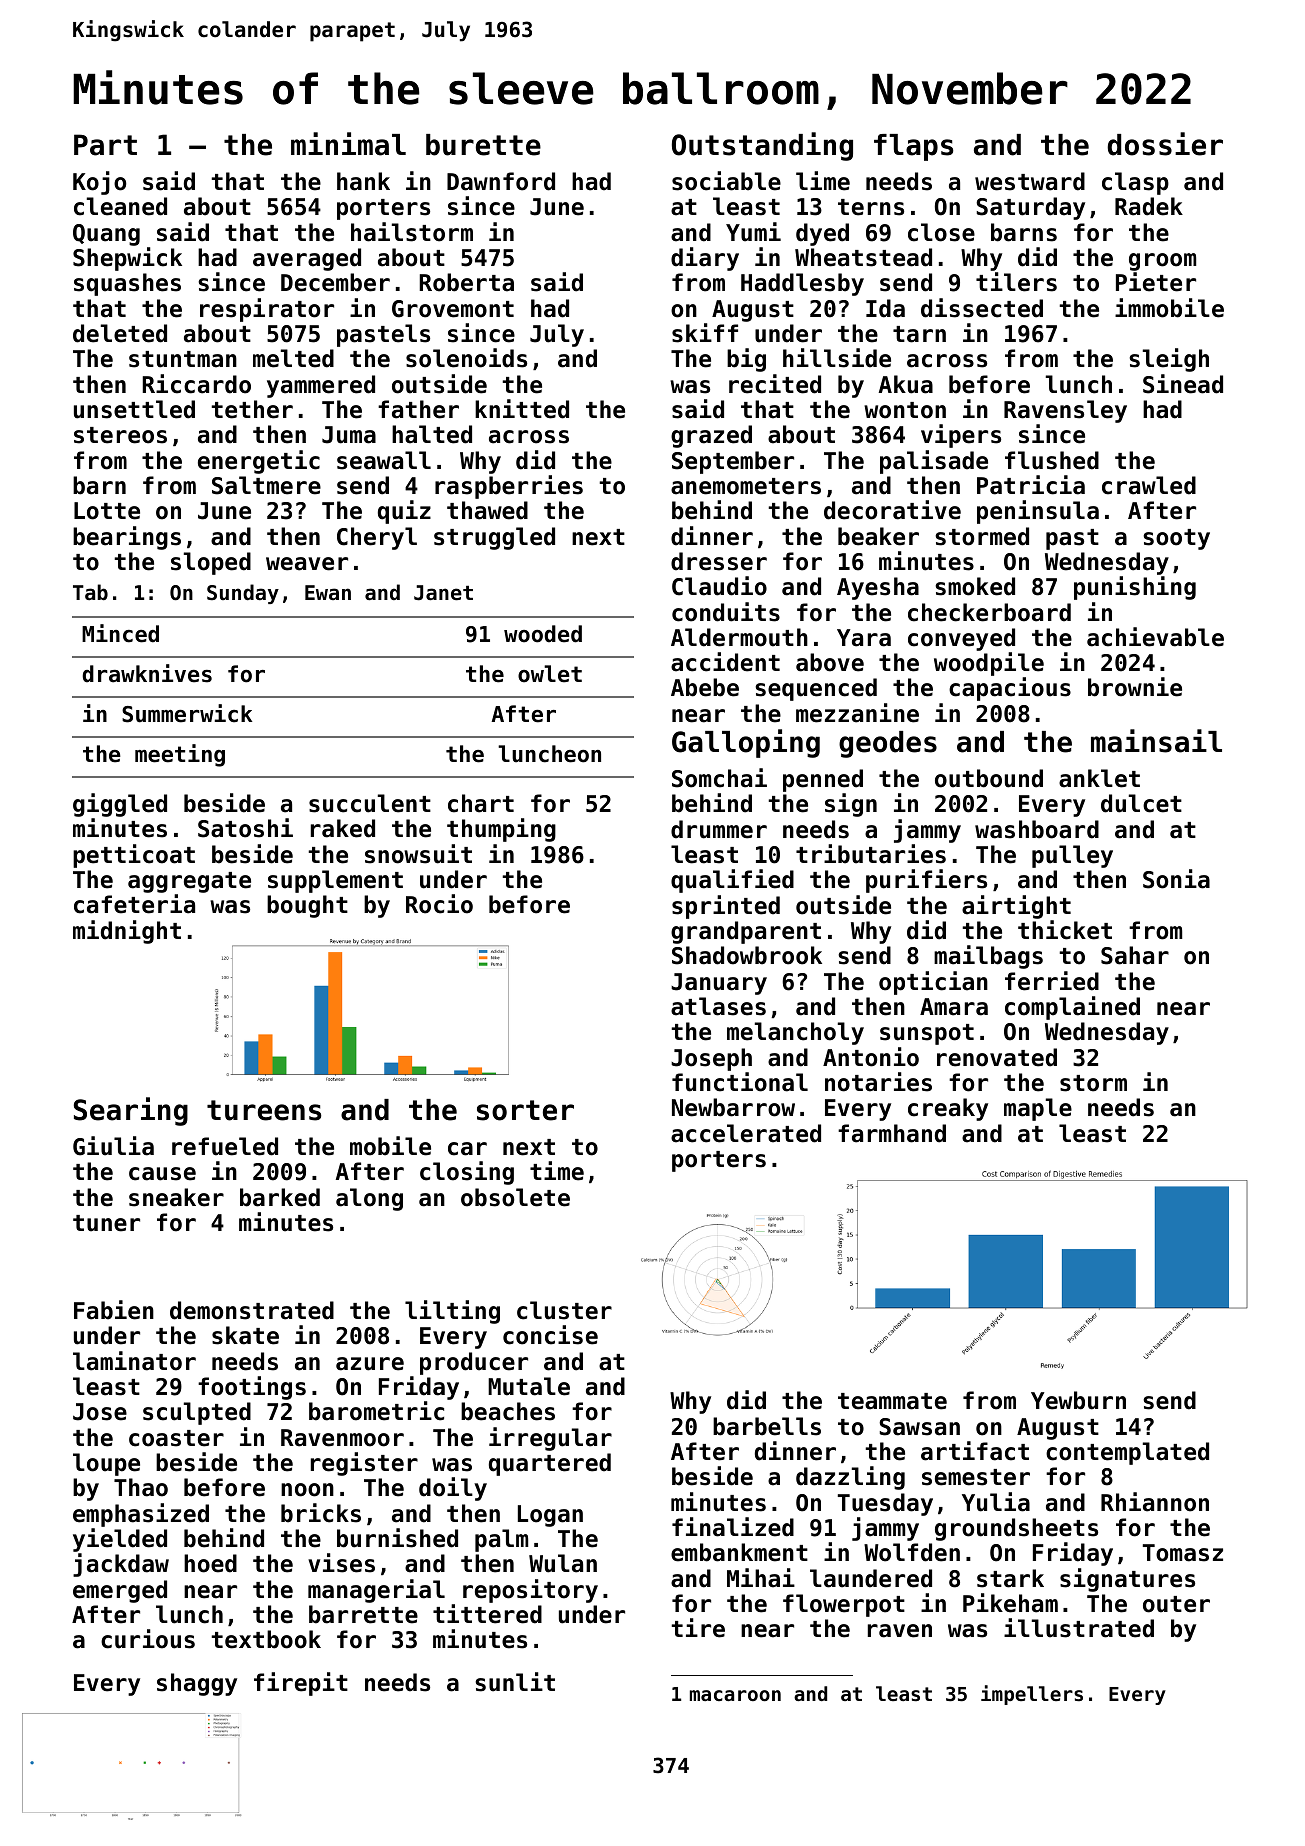 This screenshot has height=1846, width=1305. I want to click on sunlit, so click(515, 1682).
